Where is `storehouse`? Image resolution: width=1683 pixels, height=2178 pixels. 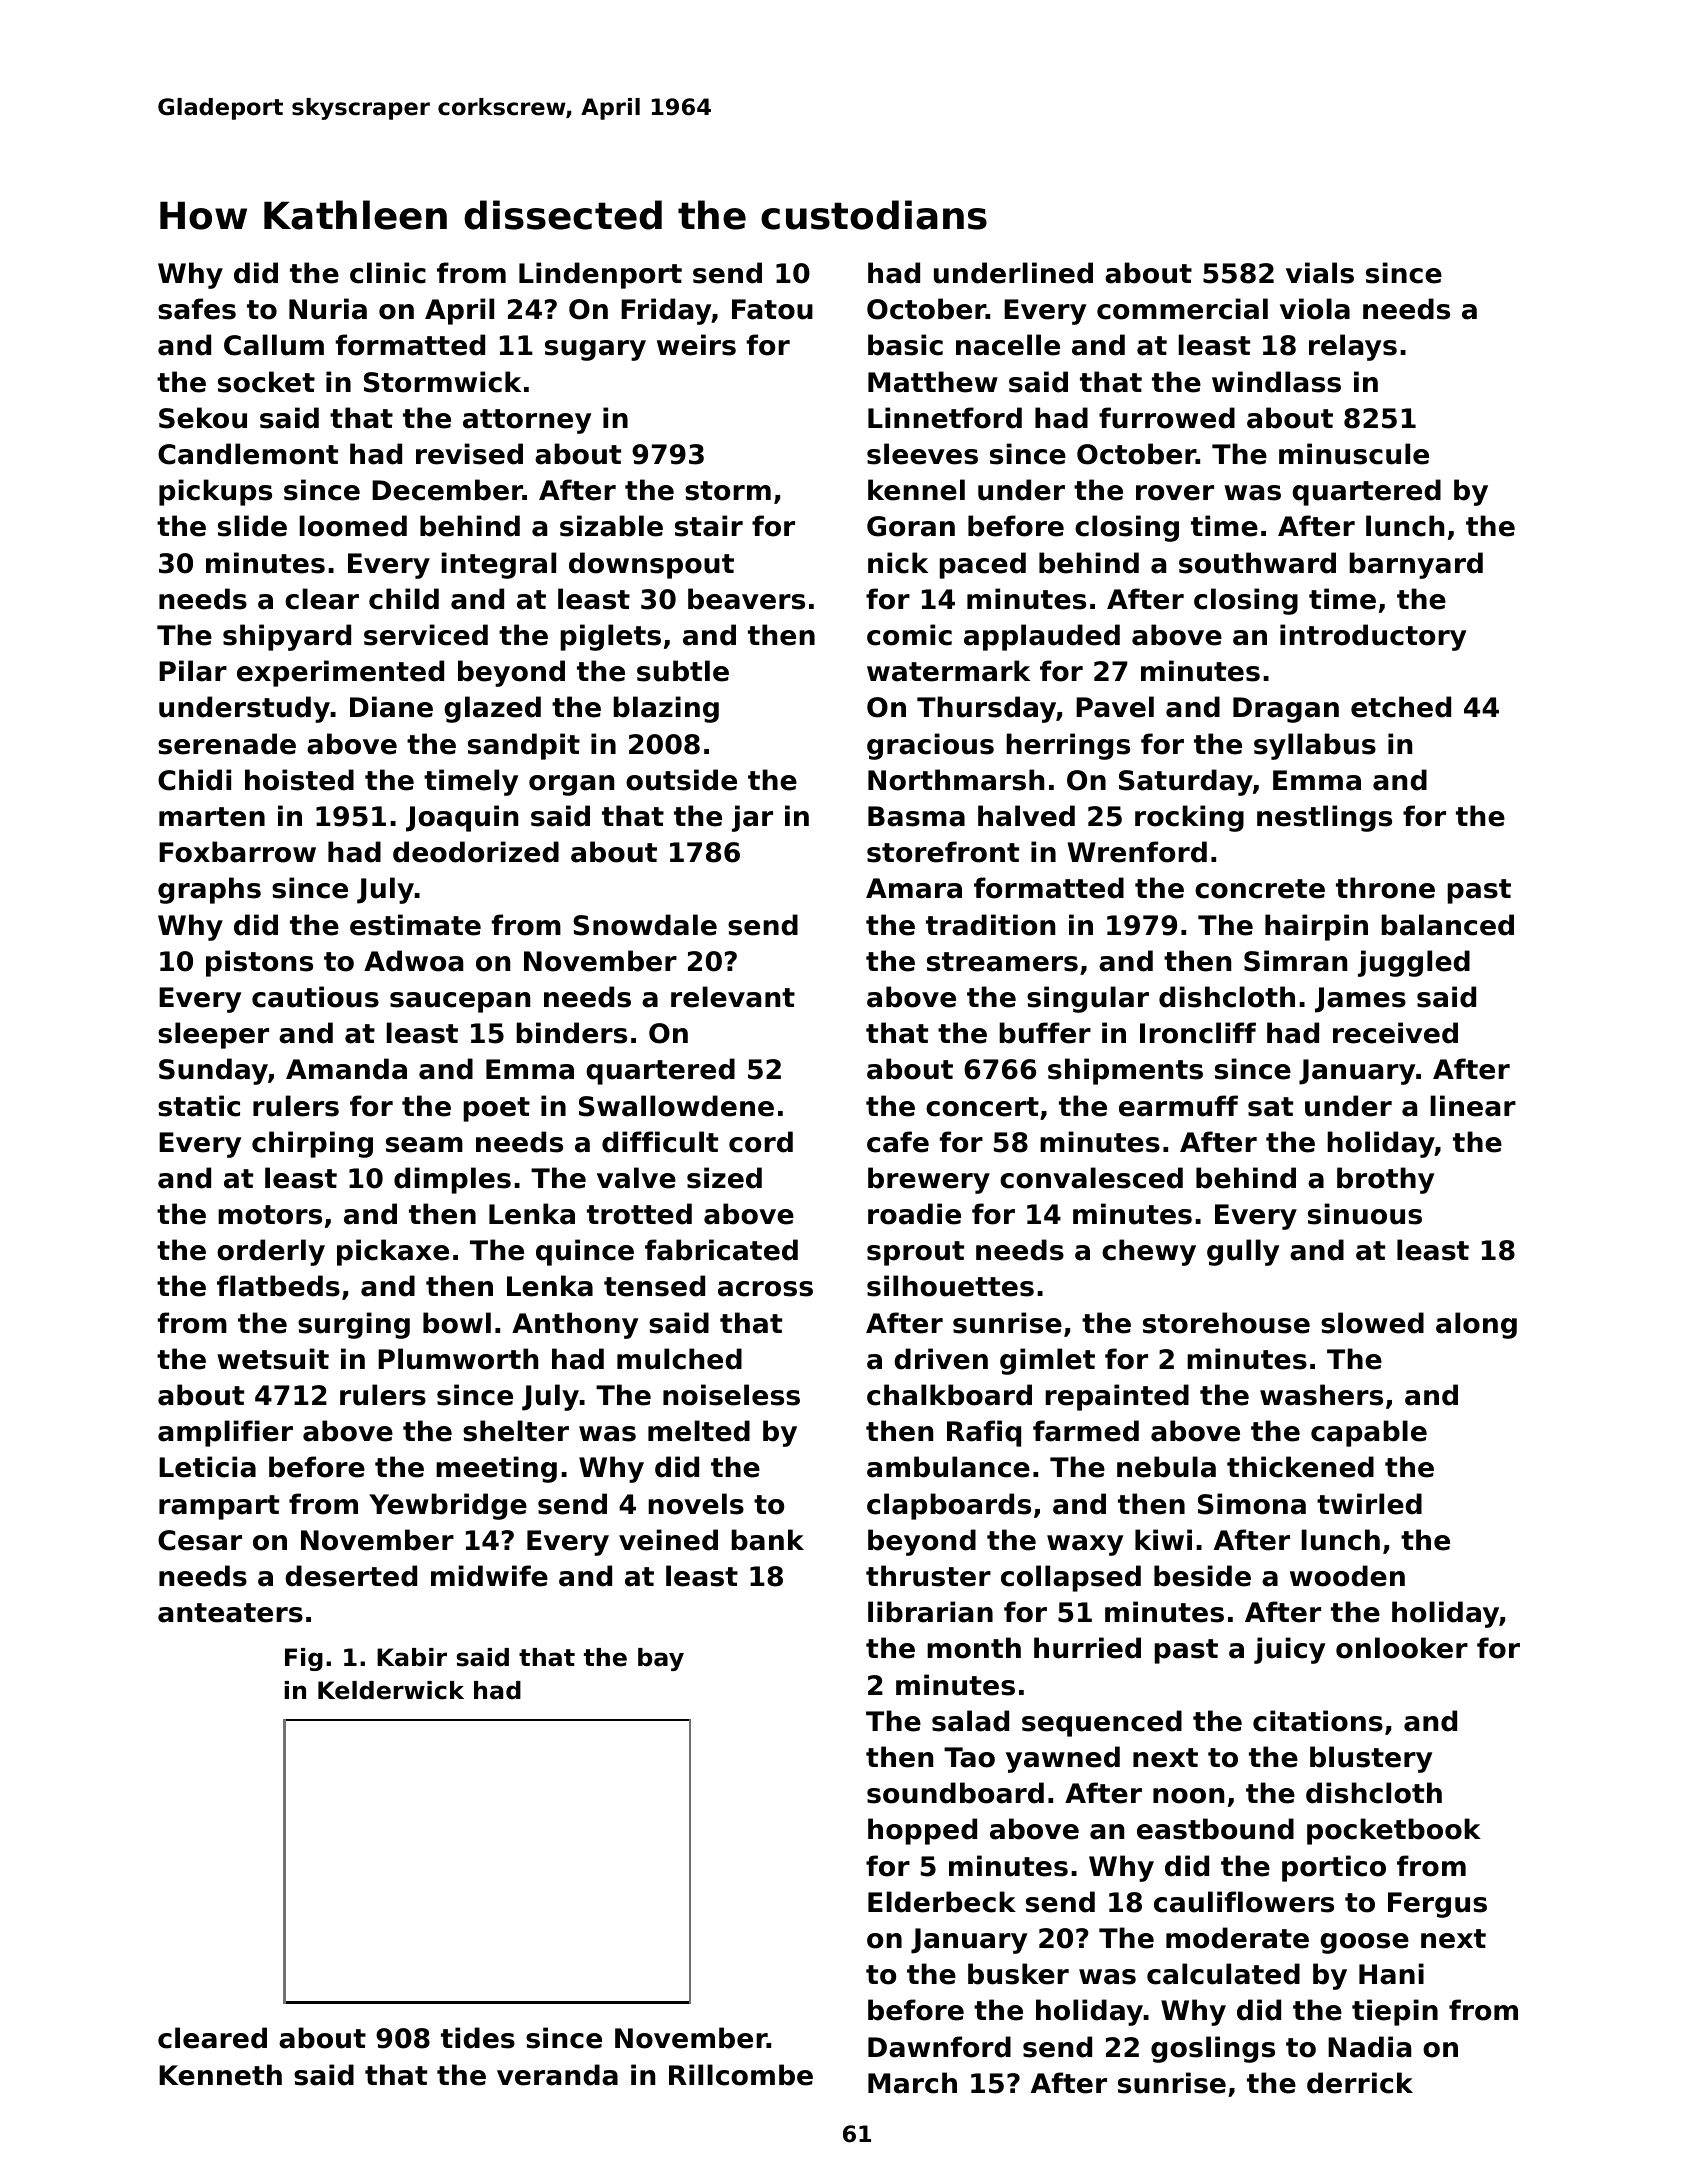 storehouse is located at coordinates (1226, 1323).
